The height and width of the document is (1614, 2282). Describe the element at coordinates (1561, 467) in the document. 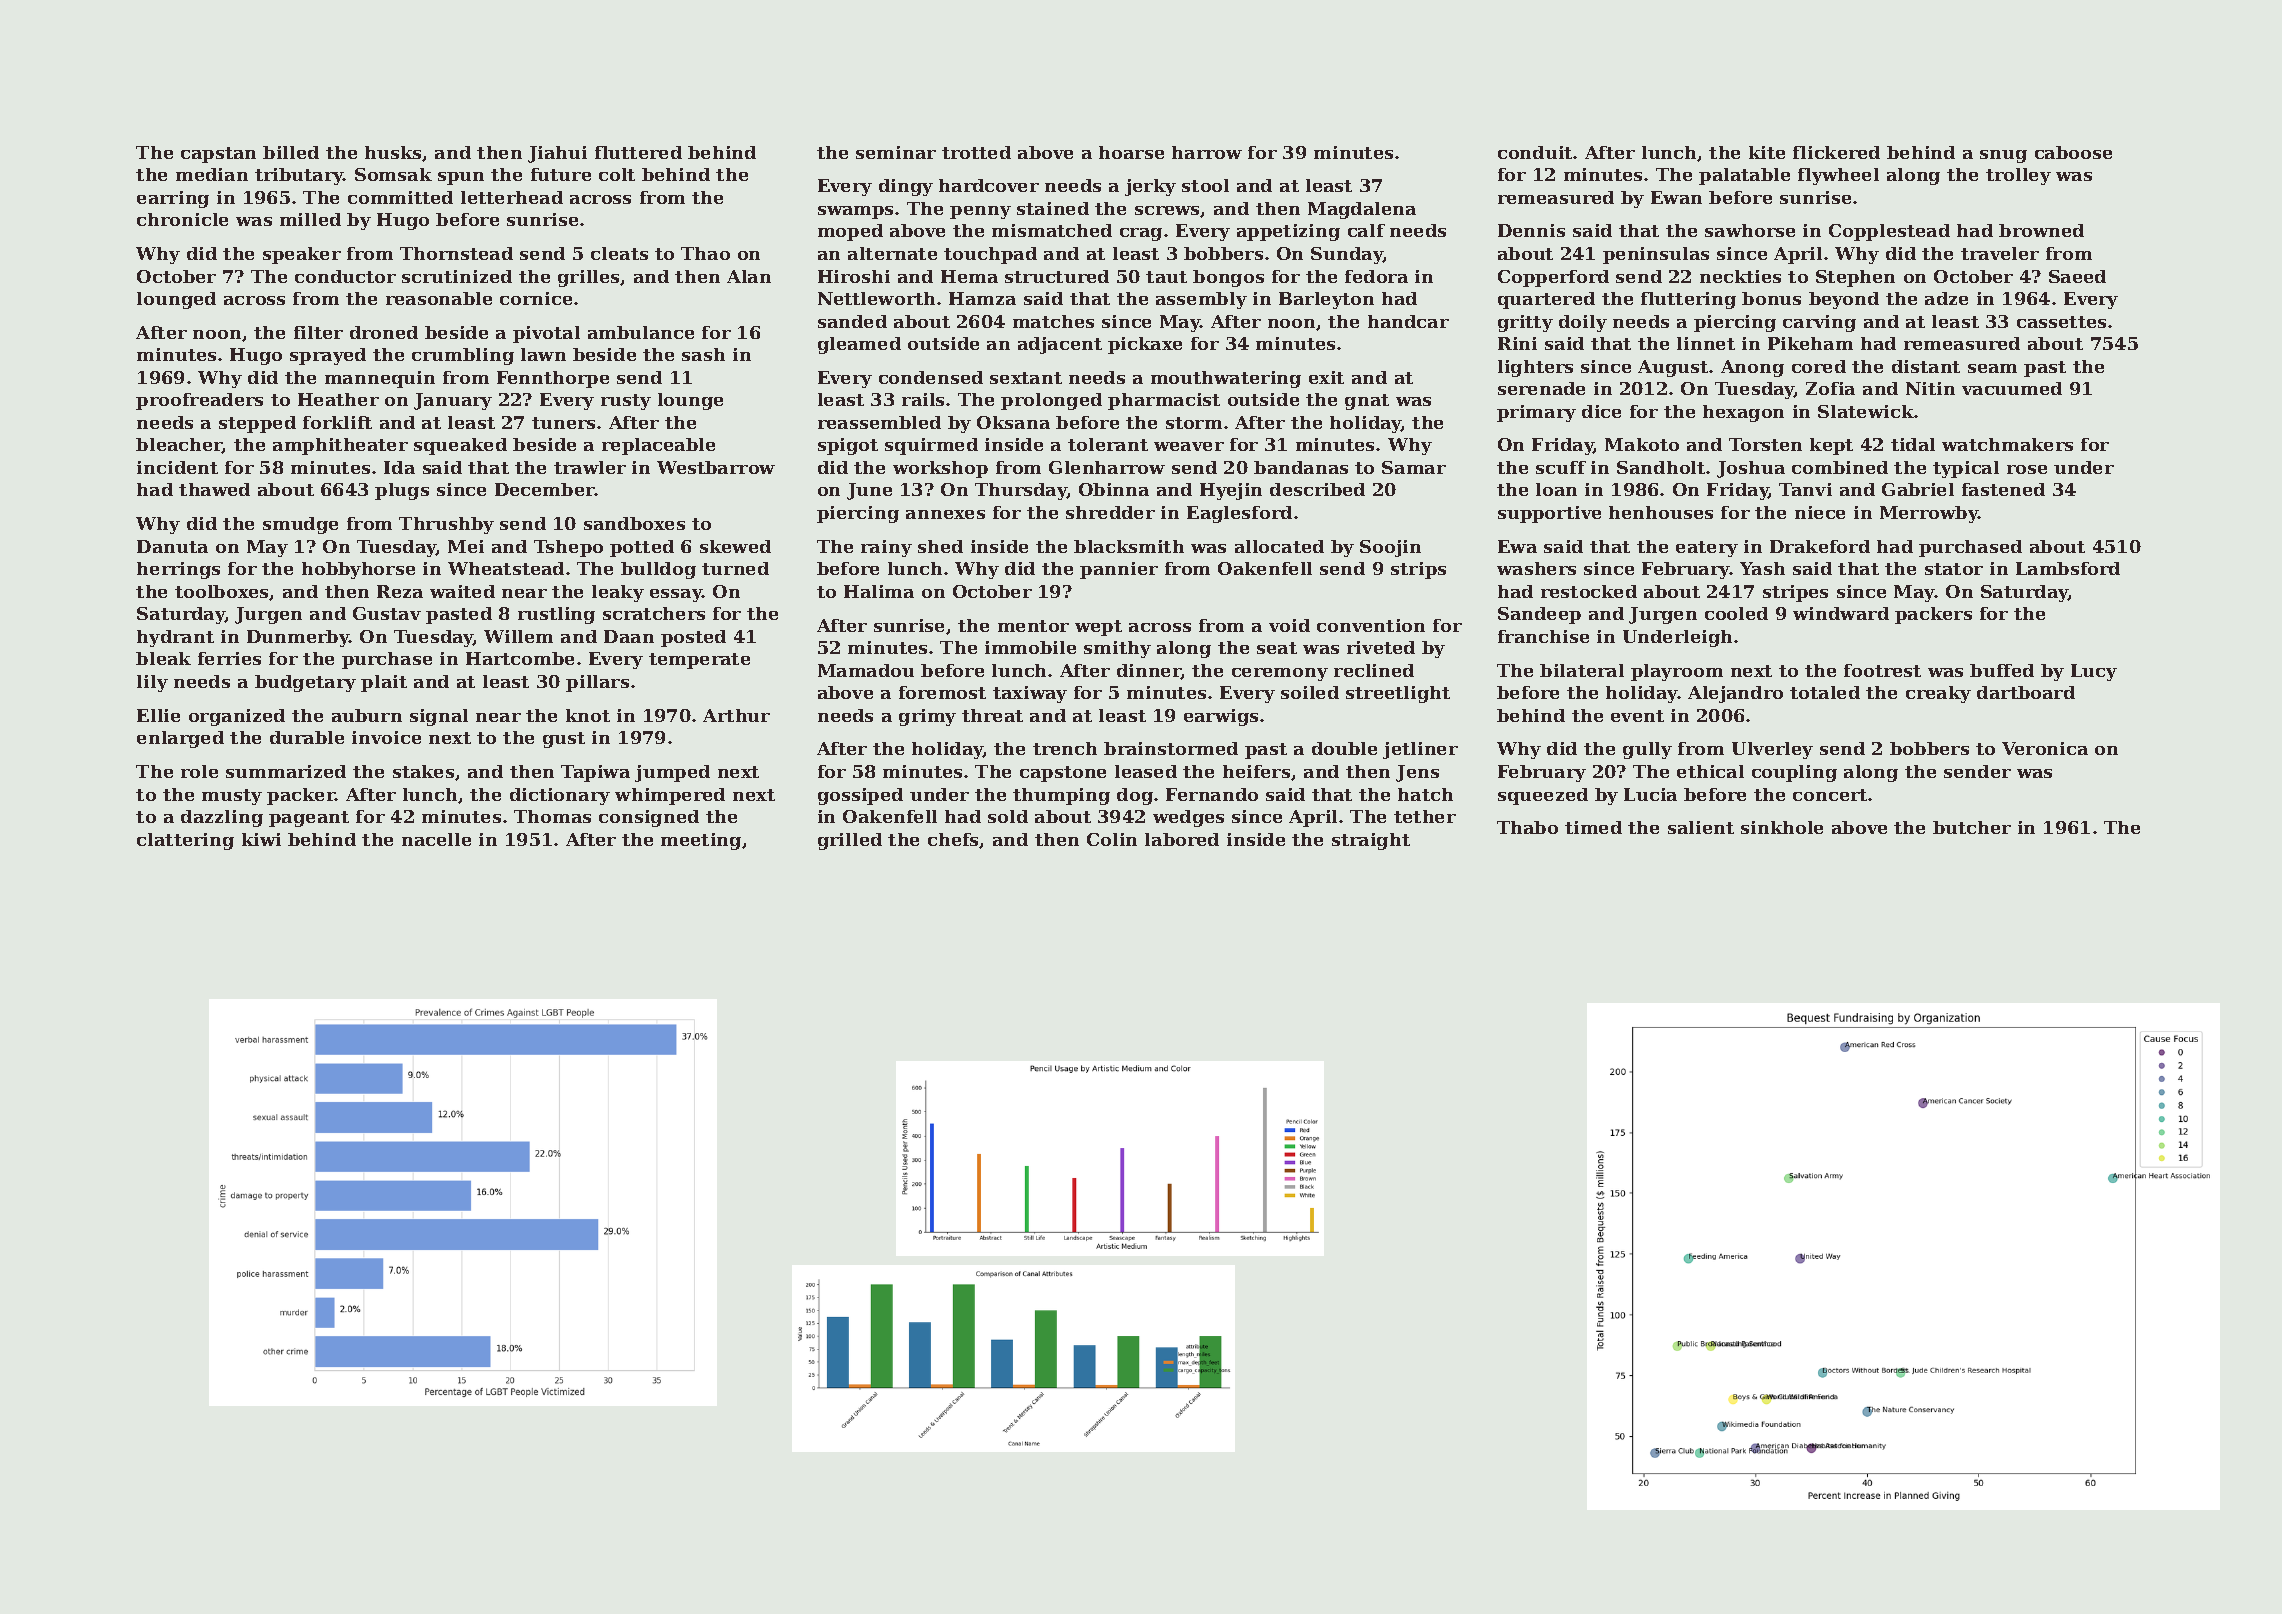

I see `scuff` at that location.
